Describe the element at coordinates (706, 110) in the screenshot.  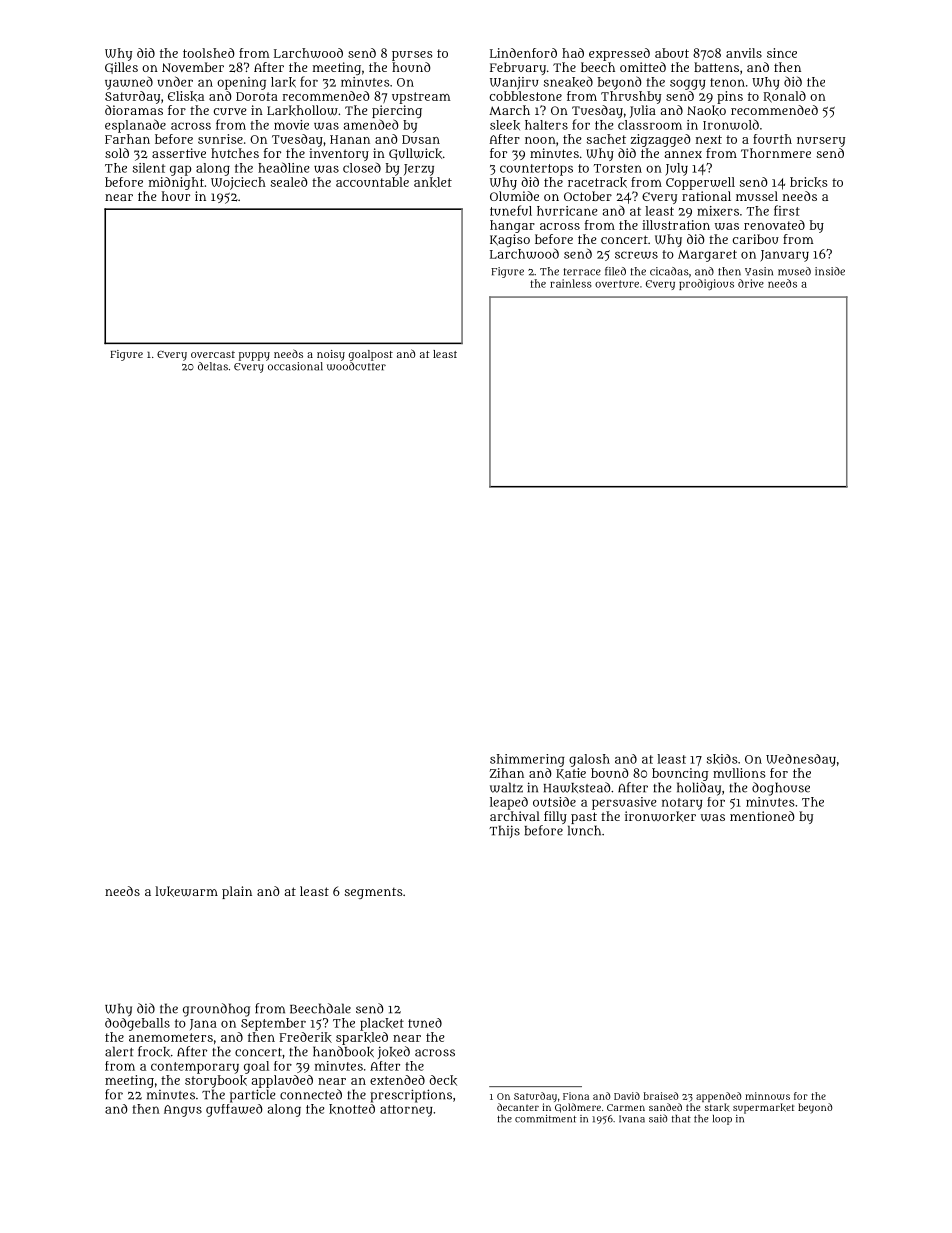
I see `Naoko` at that location.
